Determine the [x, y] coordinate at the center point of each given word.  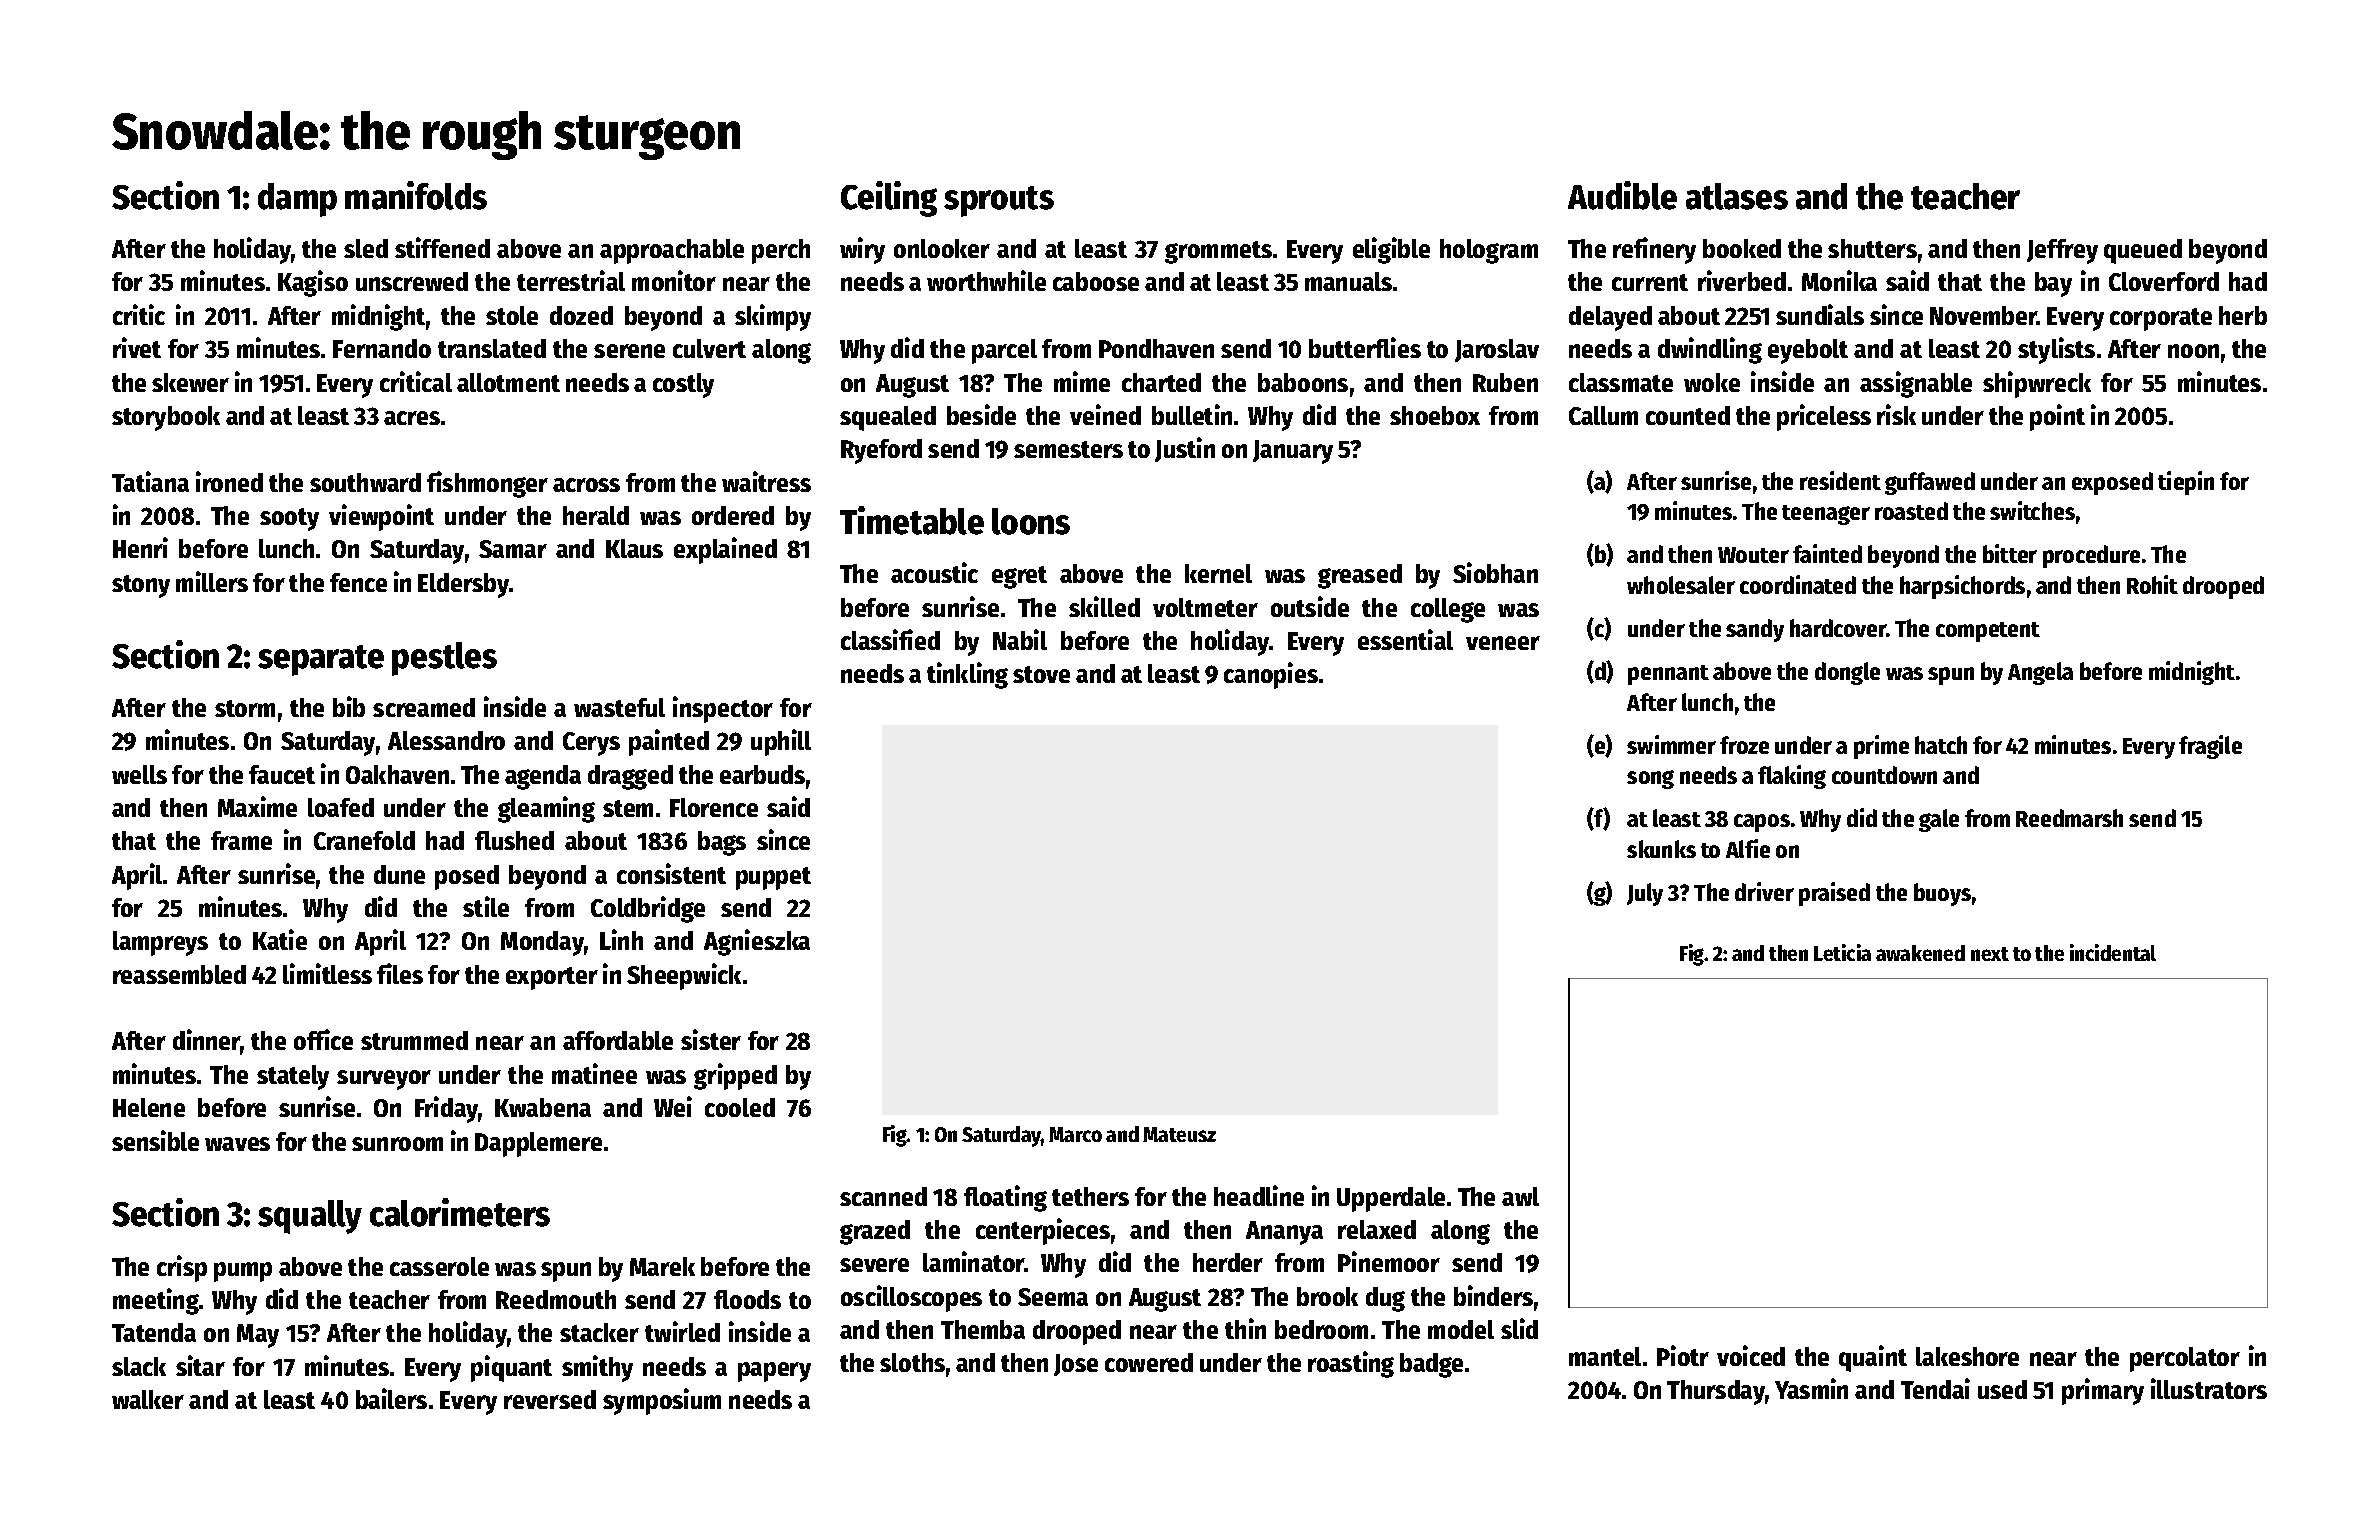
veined [1105, 414]
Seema [1053, 1297]
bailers [391, 1398]
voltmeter [1205, 607]
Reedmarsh [2069, 818]
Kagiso [313, 283]
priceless [1824, 417]
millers [212, 581]
